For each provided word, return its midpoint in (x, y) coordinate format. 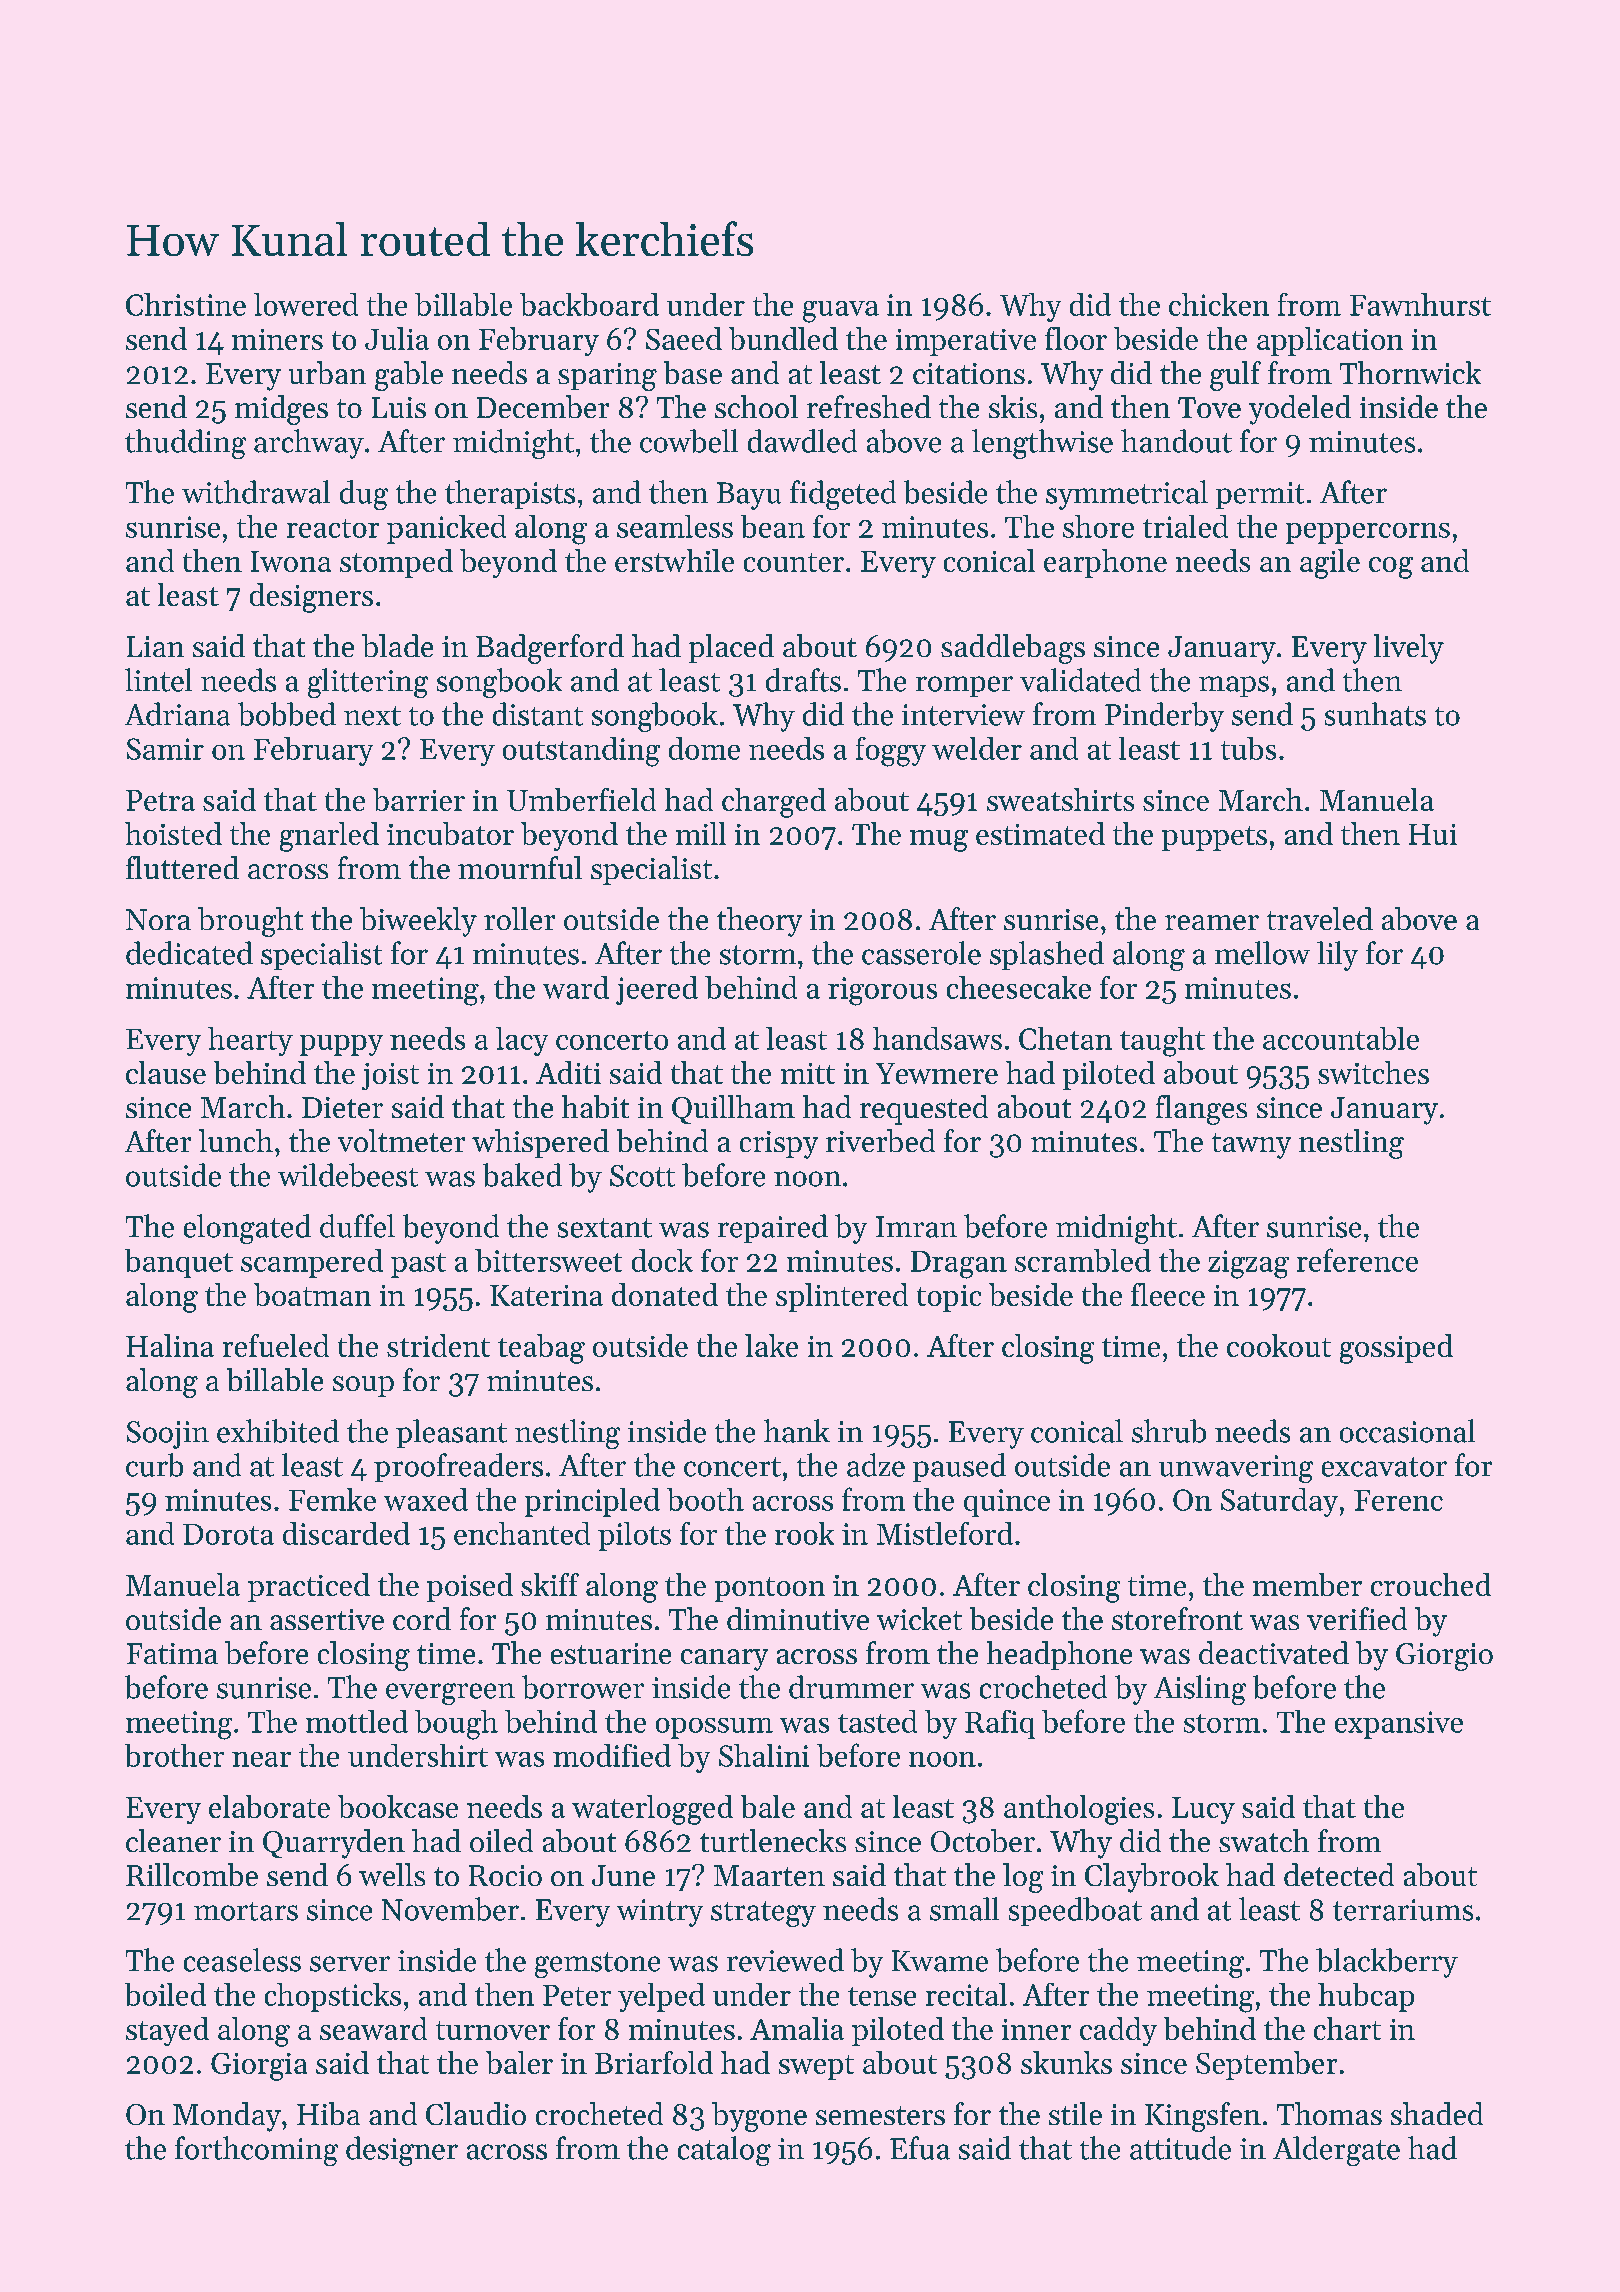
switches (1373, 1072)
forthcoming (256, 2151)
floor (1076, 338)
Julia (397, 338)
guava (841, 312)
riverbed (880, 1140)
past (418, 1265)
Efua (920, 2148)
